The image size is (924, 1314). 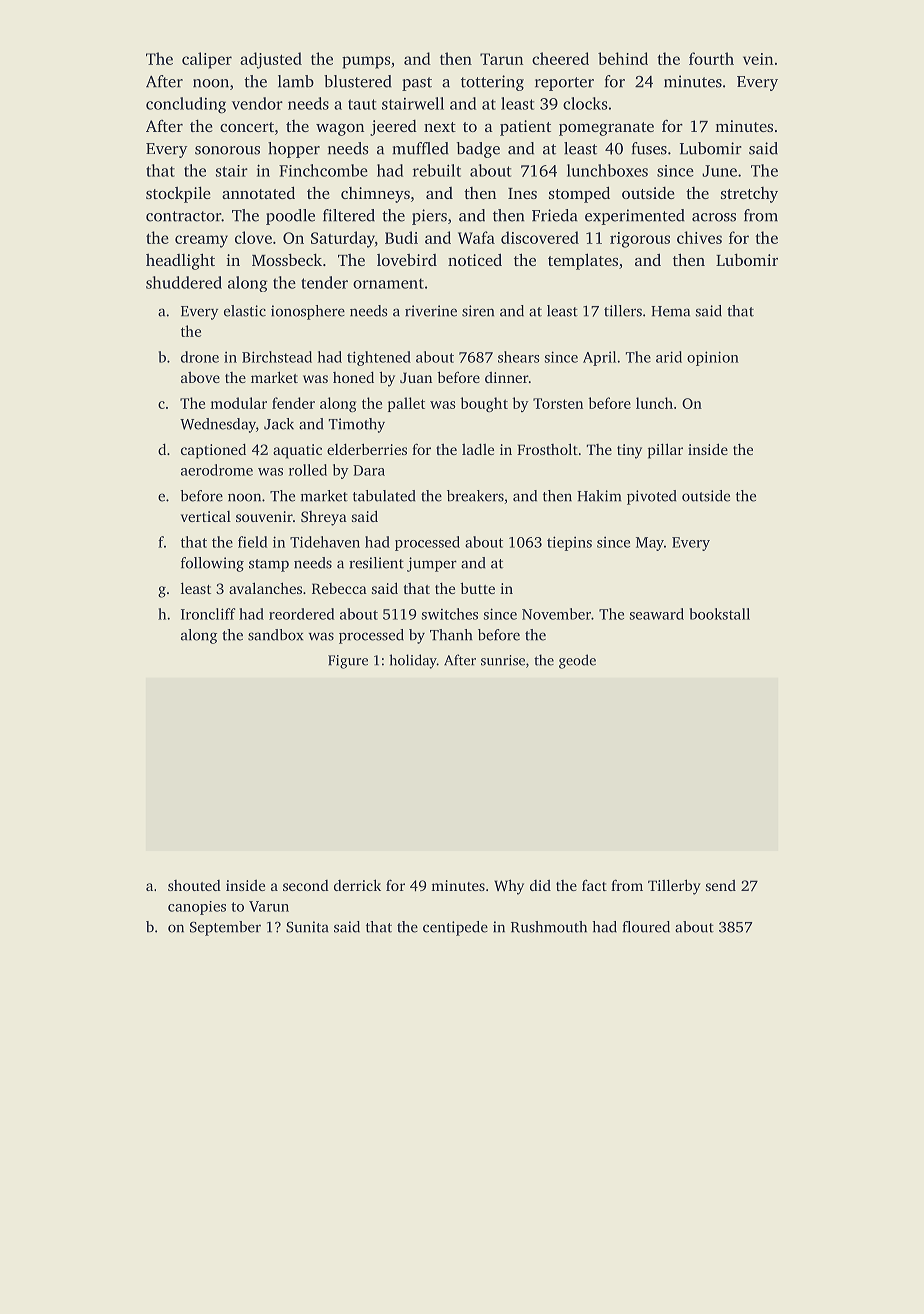 What do you see at coordinates (569, 543) in the screenshot?
I see `tiepins` at bounding box center [569, 543].
